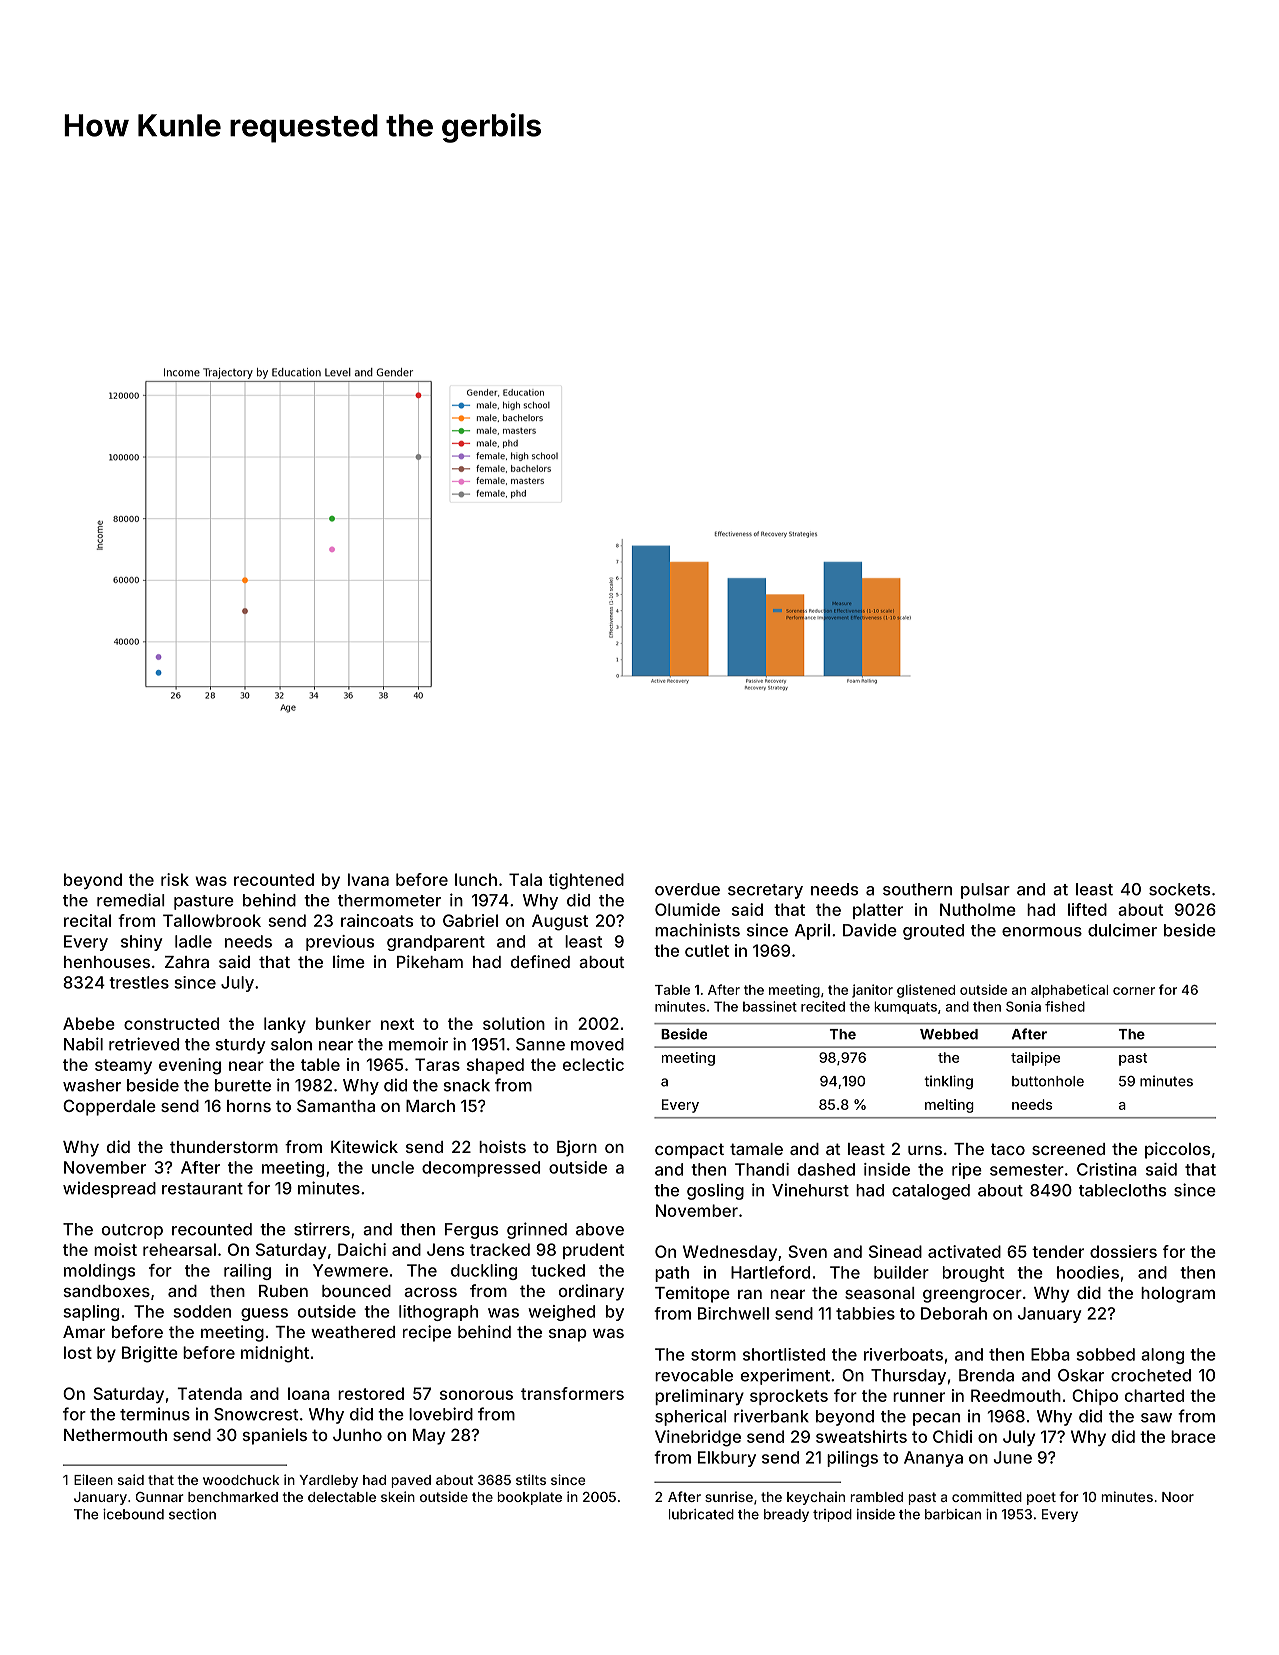  Describe the element at coordinates (91, 1313) in the screenshot. I see `sapling` at that location.
